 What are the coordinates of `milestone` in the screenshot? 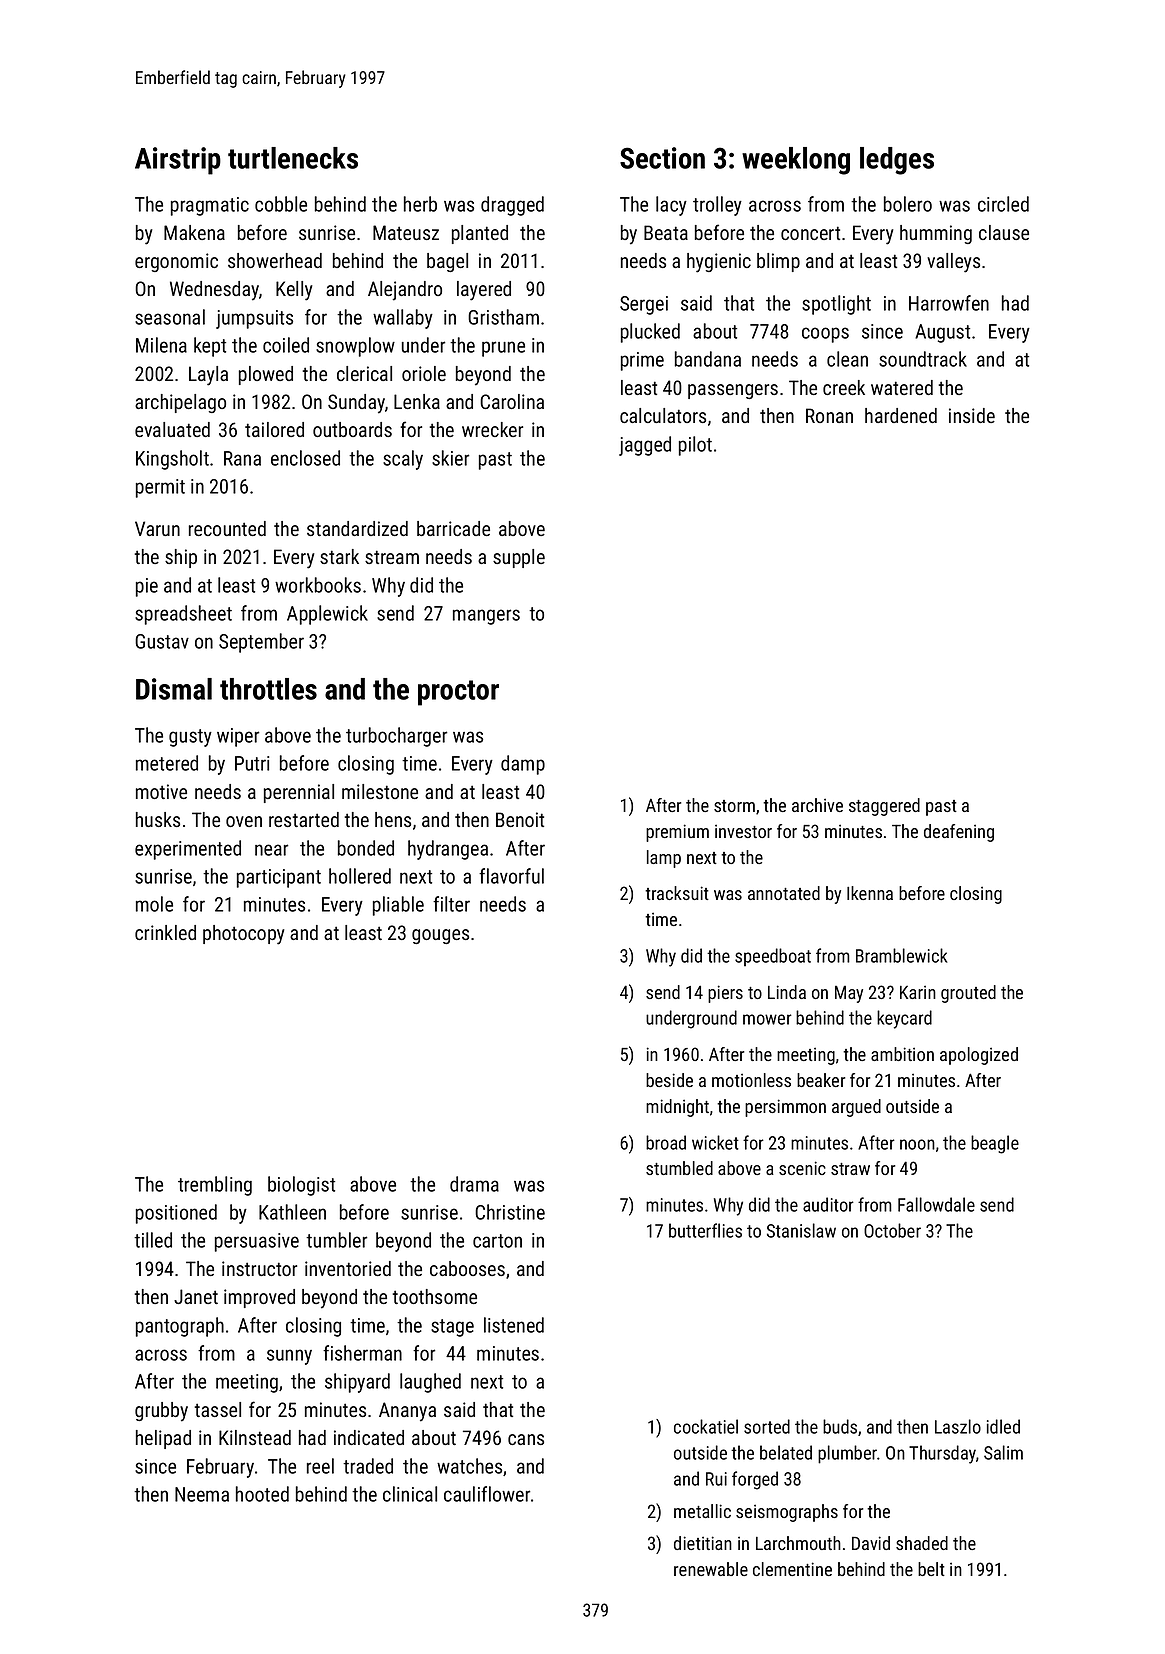 It's located at (380, 791).
